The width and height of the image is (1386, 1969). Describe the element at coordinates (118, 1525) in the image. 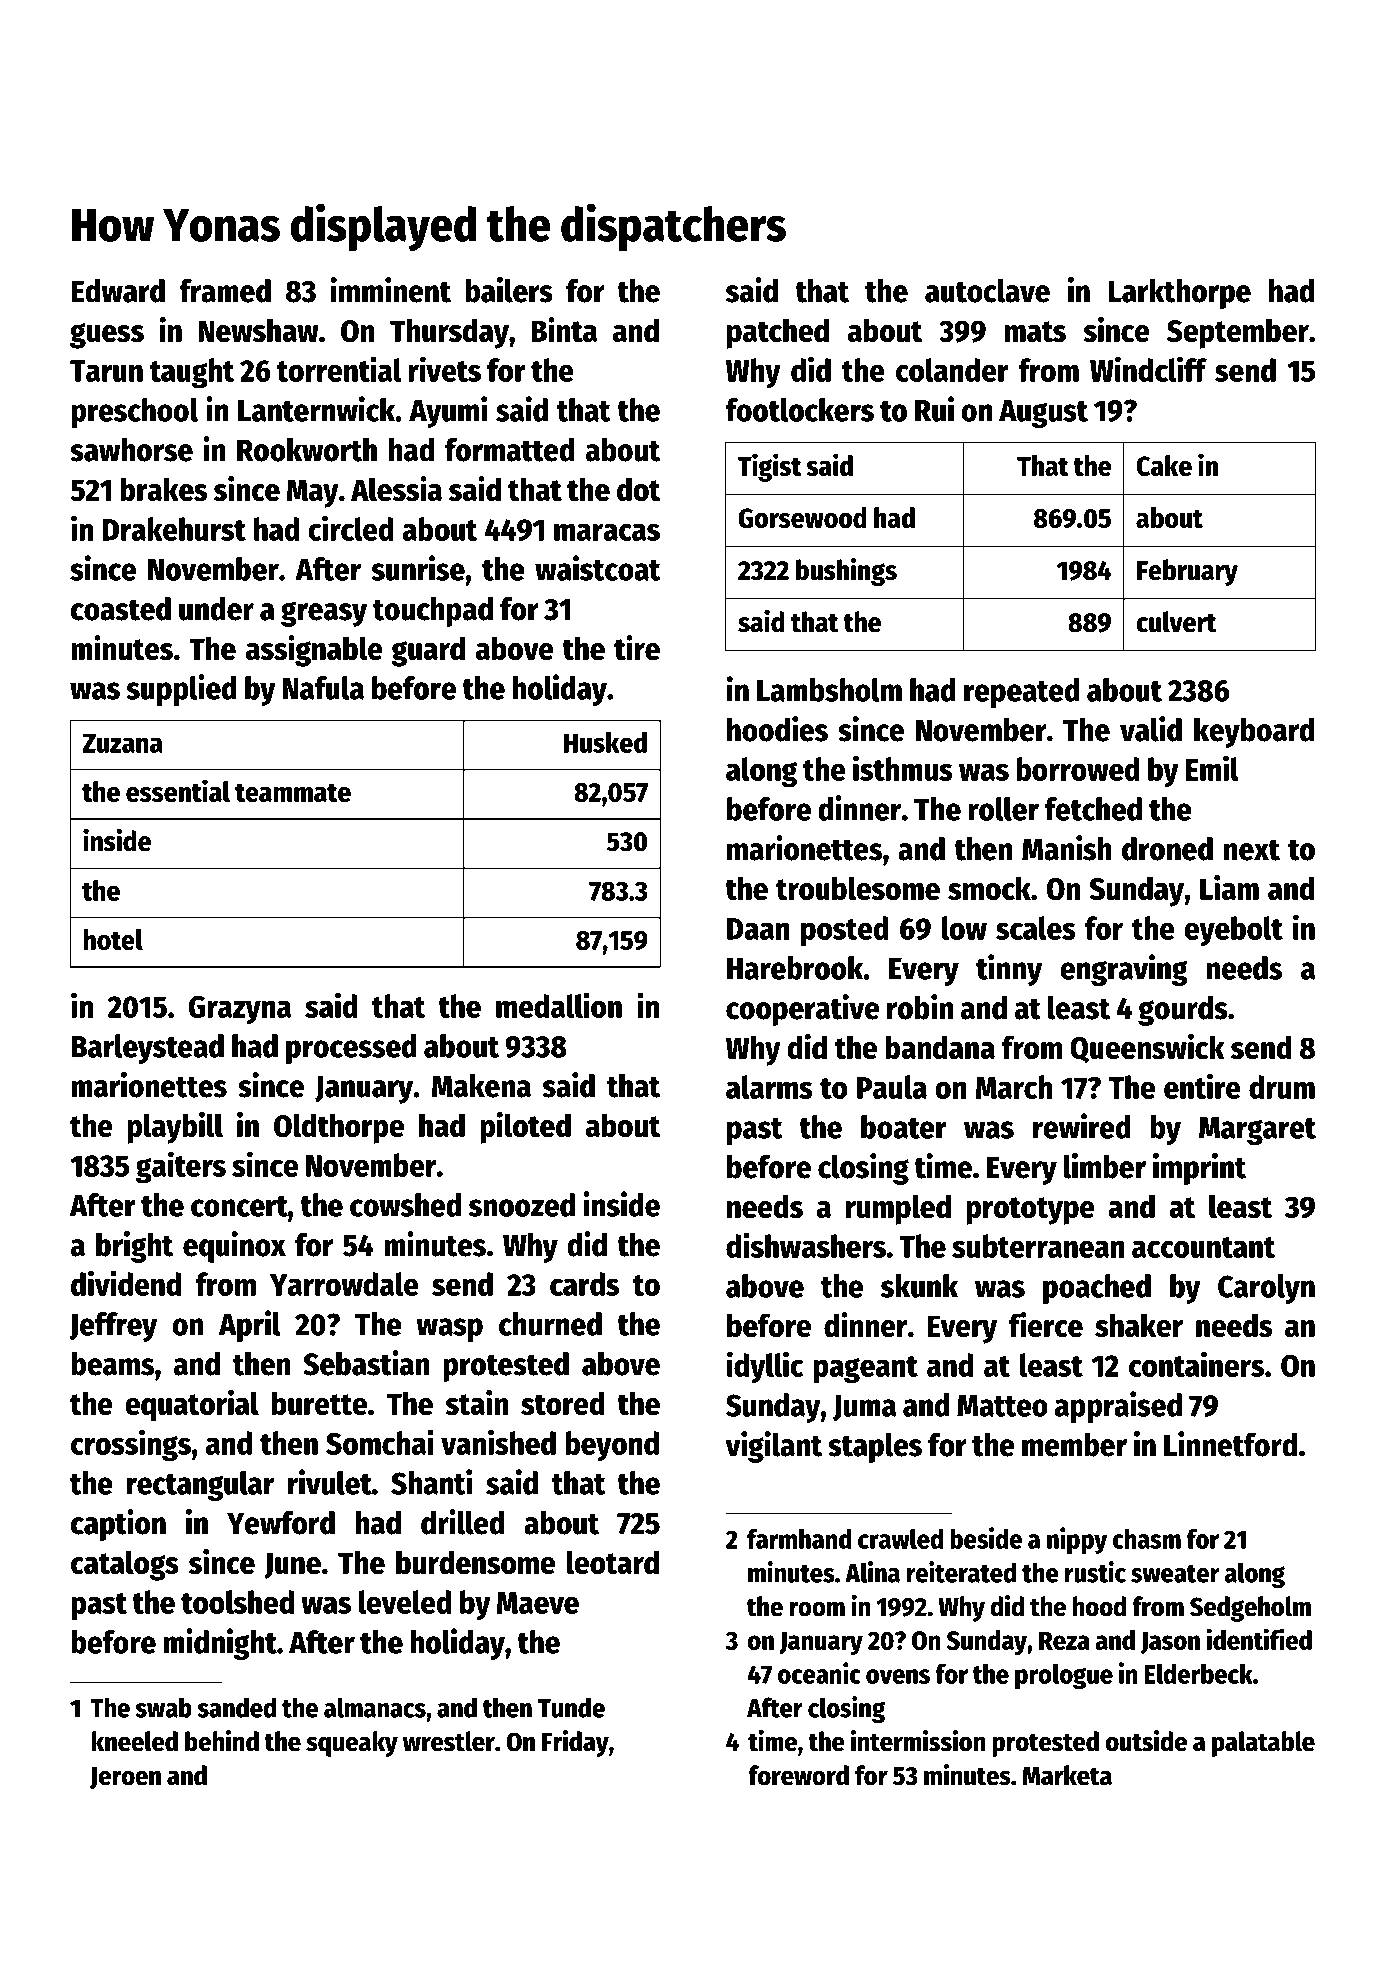

I see `caption` at that location.
